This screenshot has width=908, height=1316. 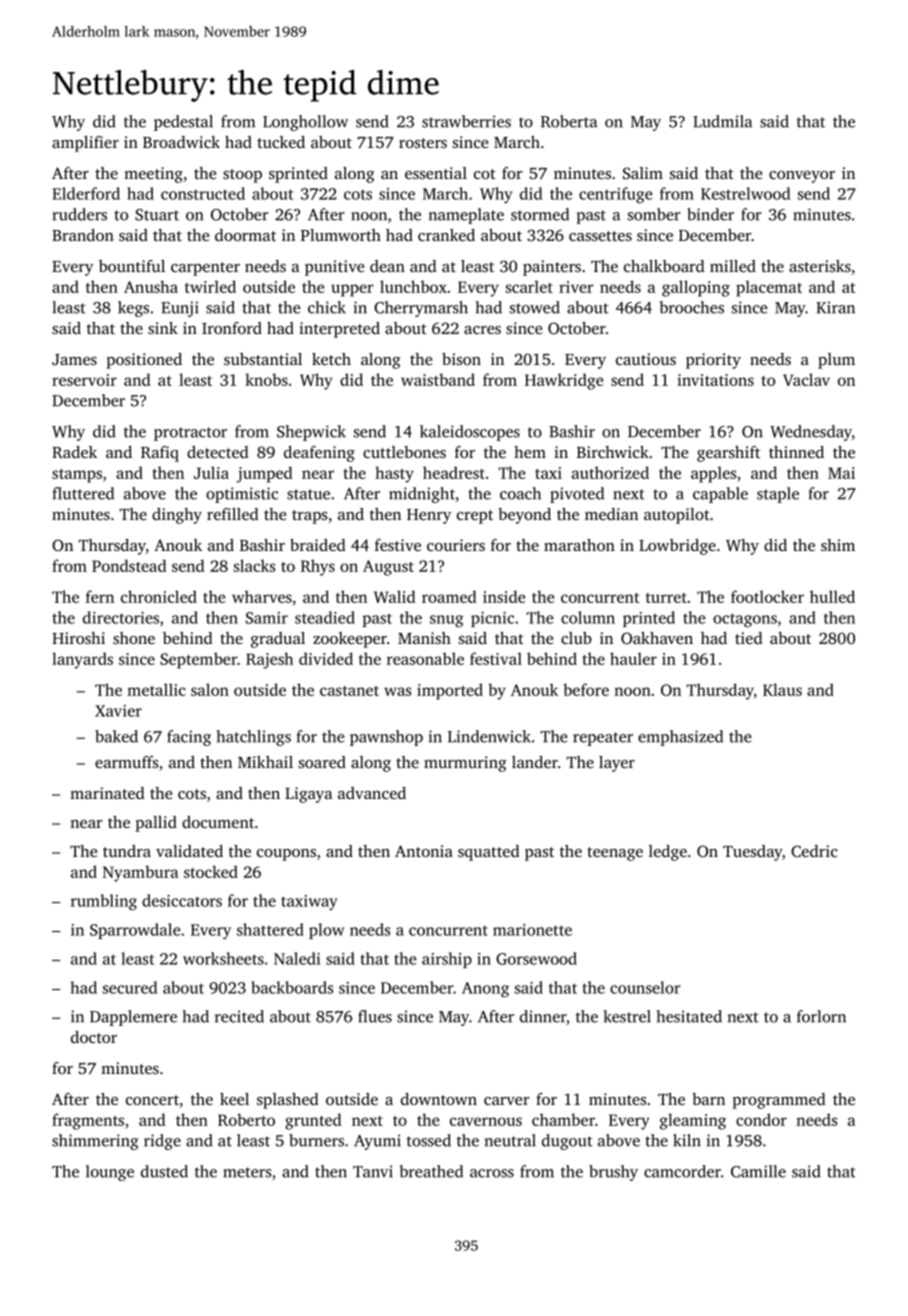 What do you see at coordinates (449, 596) in the screenshot?
I see `roamed` at bounding box center [449, 596].
